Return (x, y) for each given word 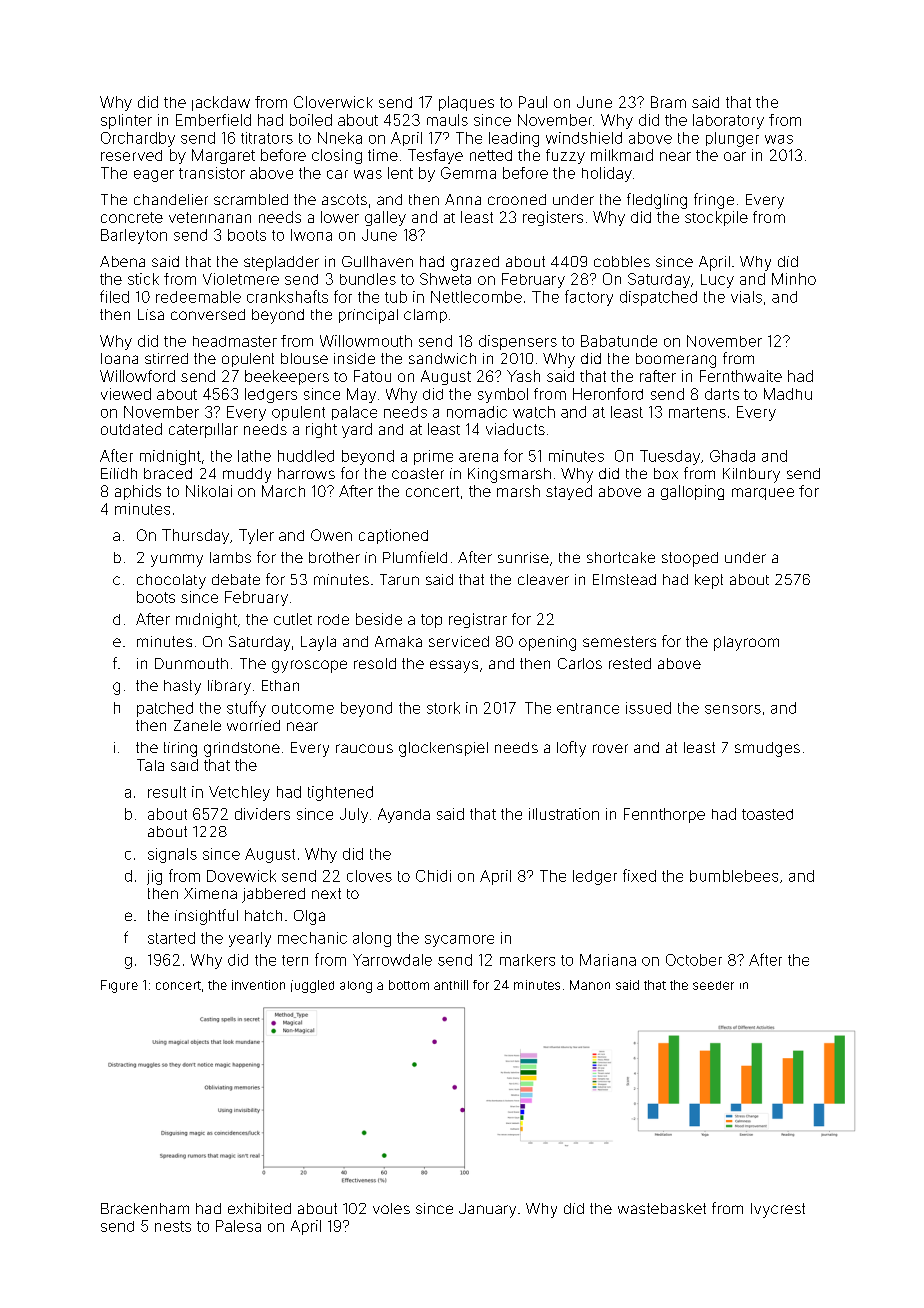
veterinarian (210, 217)
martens (697, 412)
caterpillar (203, 430)
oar (735, 156)
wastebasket (662, 1208)
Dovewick (241, 876)
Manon (590, 985)
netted (491, 155)
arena (478, 457)
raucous (364, 748)
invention (258, 985)
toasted (767, 814)
